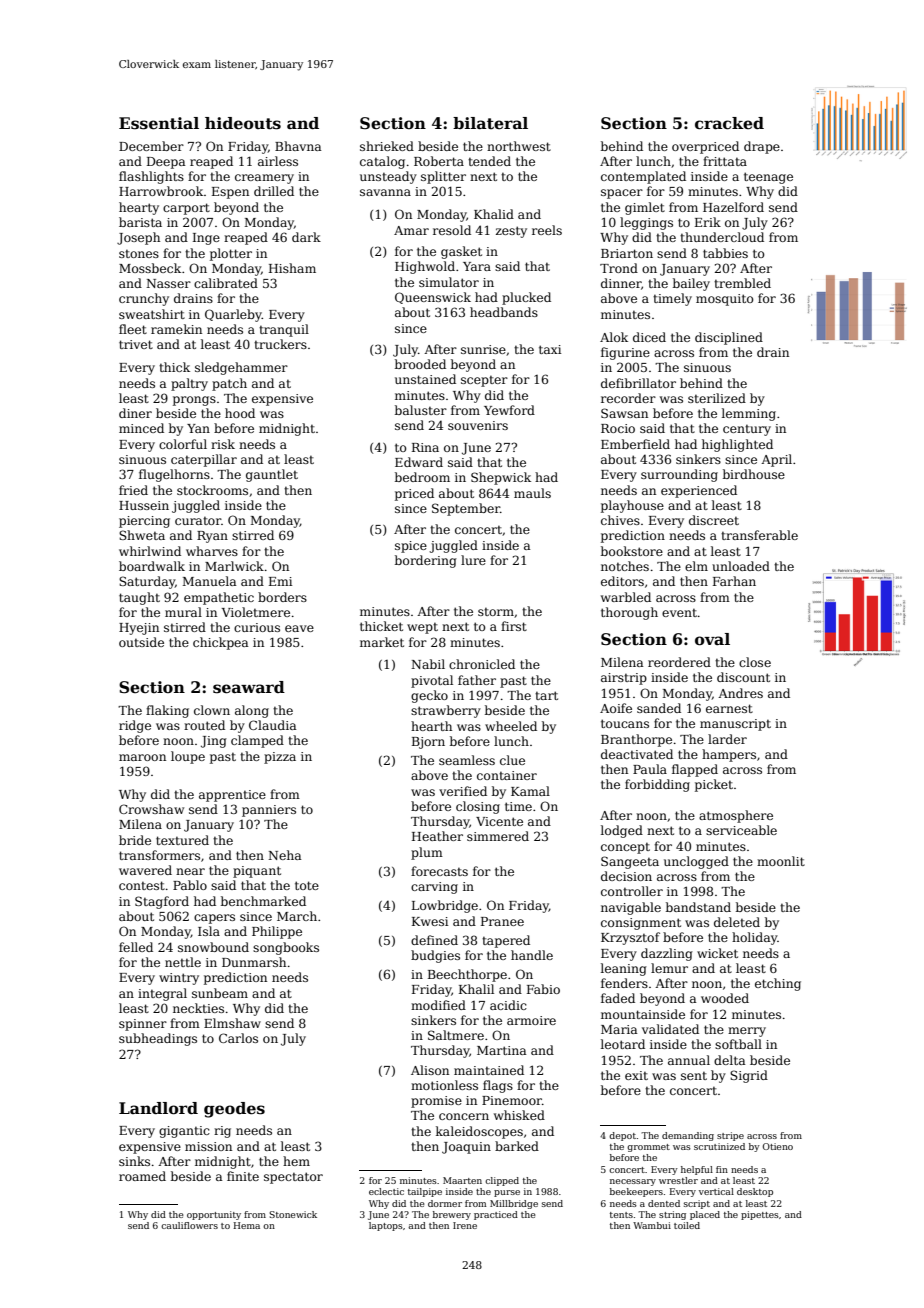  I want to click on moonlit, so click(781, 861).
